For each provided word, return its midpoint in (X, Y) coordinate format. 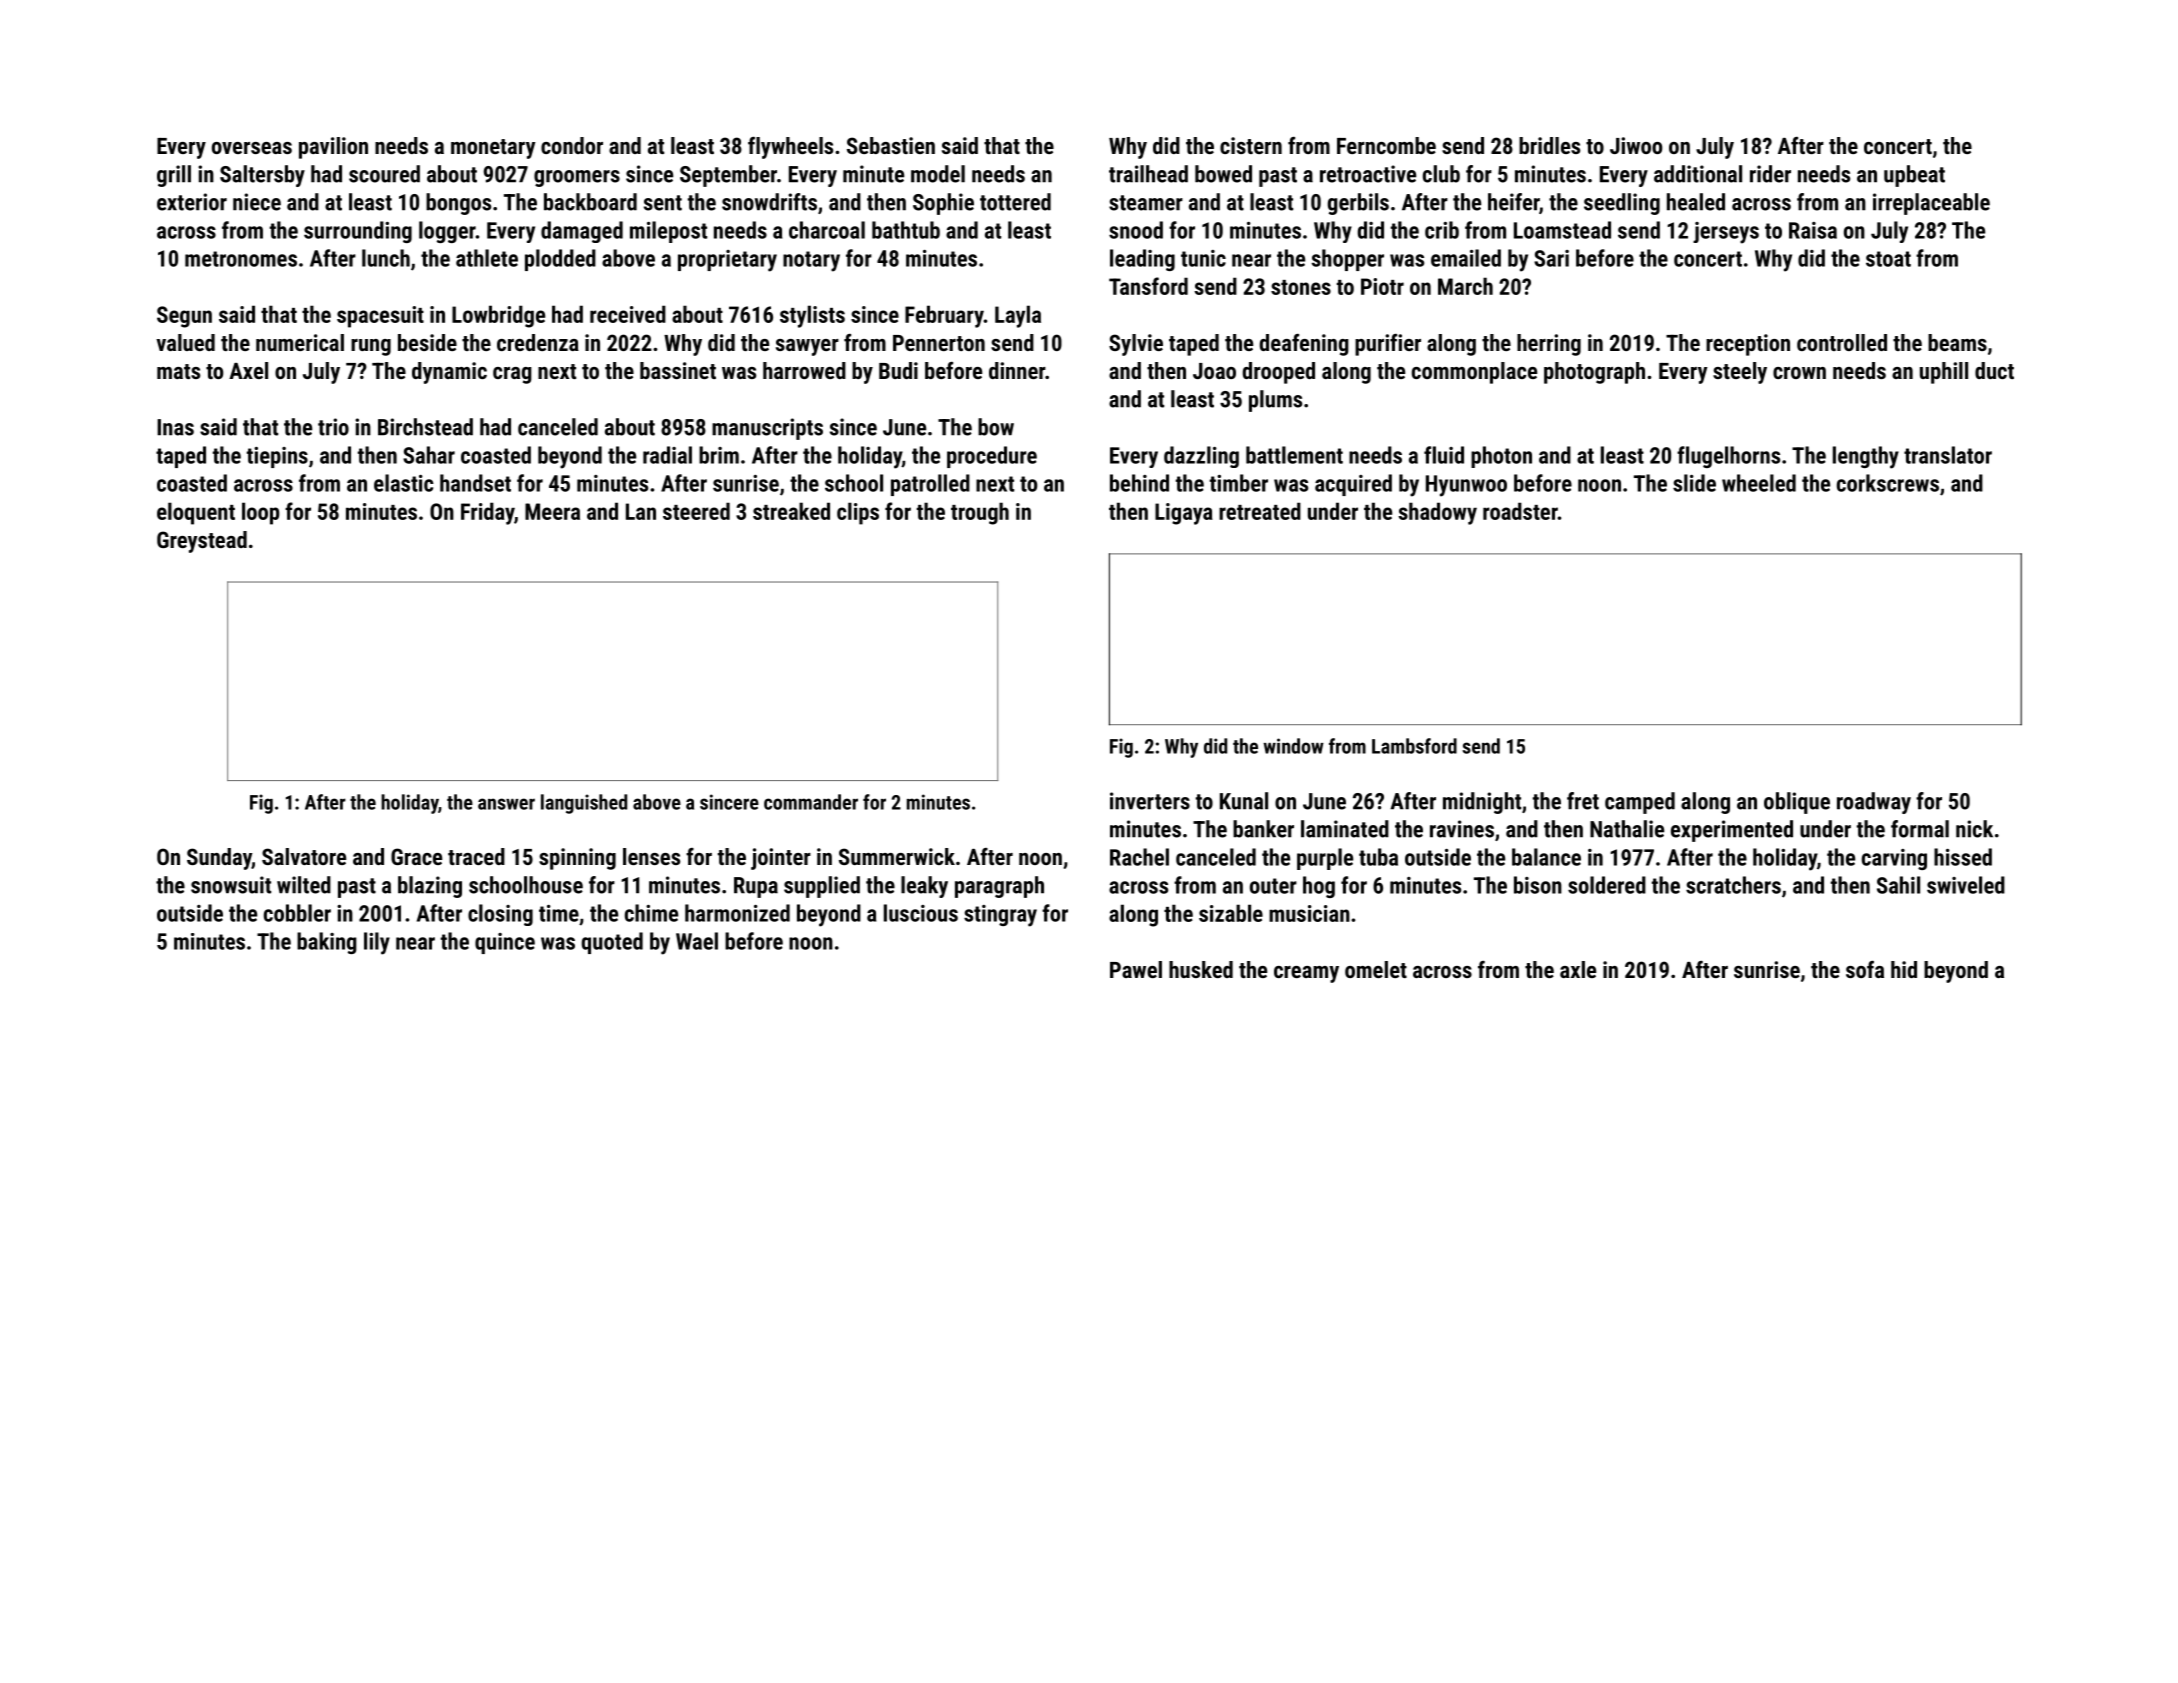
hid (1904, 969)
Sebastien (891, 145)
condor (572, 145)
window (1293, 746)
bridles (1549, 145)
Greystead (202, 542)
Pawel (1136, 969)
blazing (430, 887)
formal (1920, 829)
